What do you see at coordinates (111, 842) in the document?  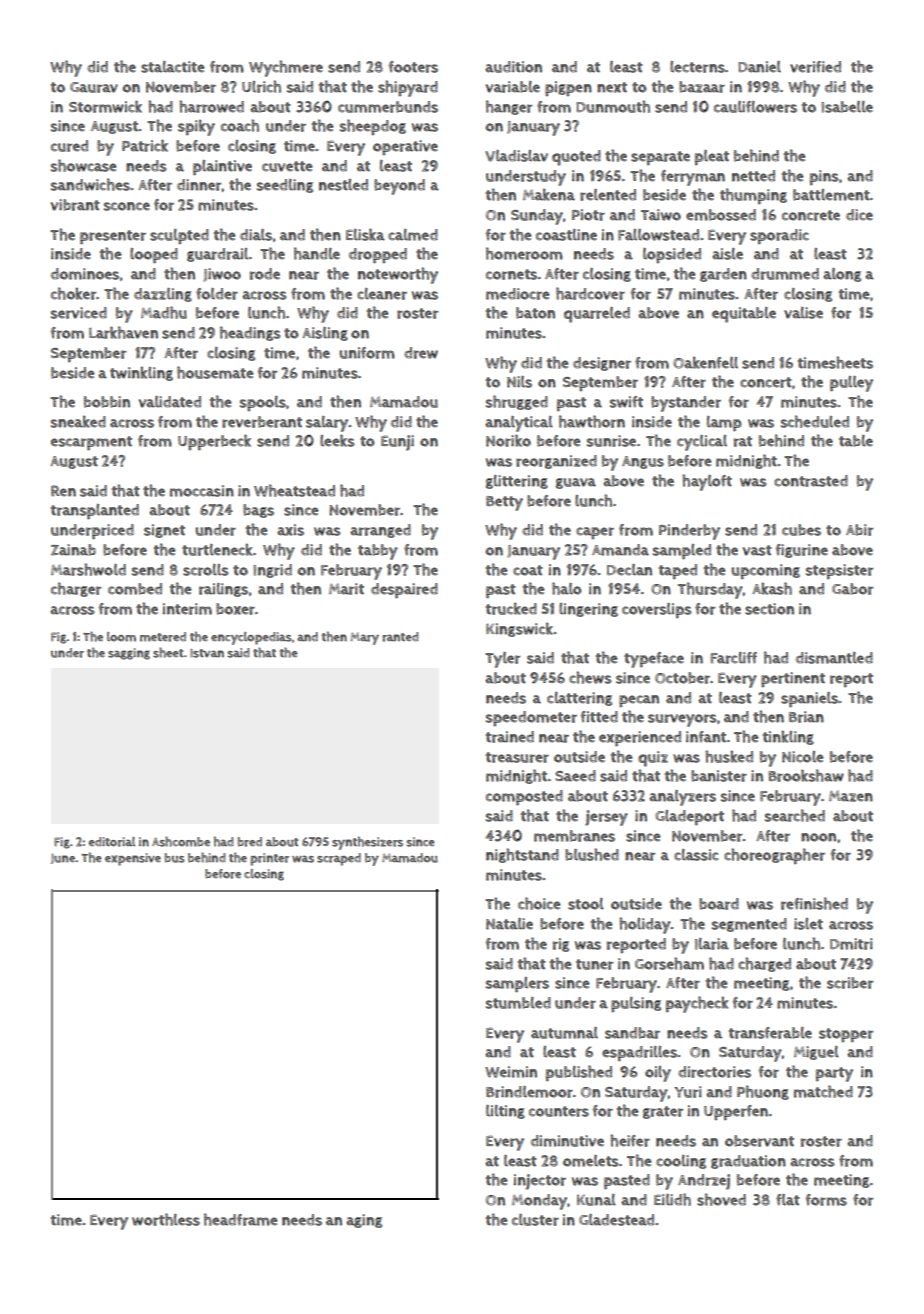 I see `editorial` at bounding box center [111, 842].
